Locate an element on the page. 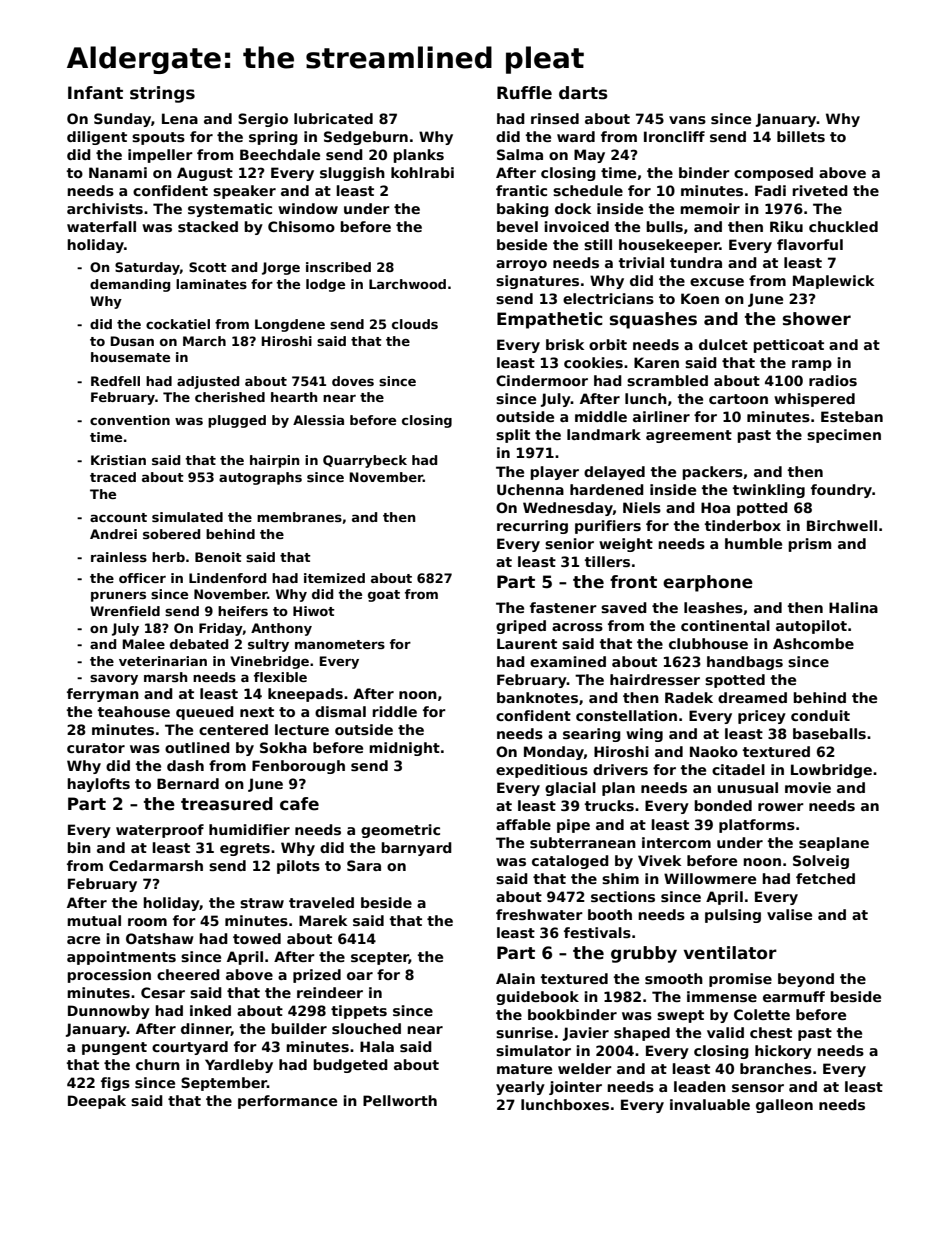 This page has height=1233, width=952. darts is located at coordinates (583, 93).
